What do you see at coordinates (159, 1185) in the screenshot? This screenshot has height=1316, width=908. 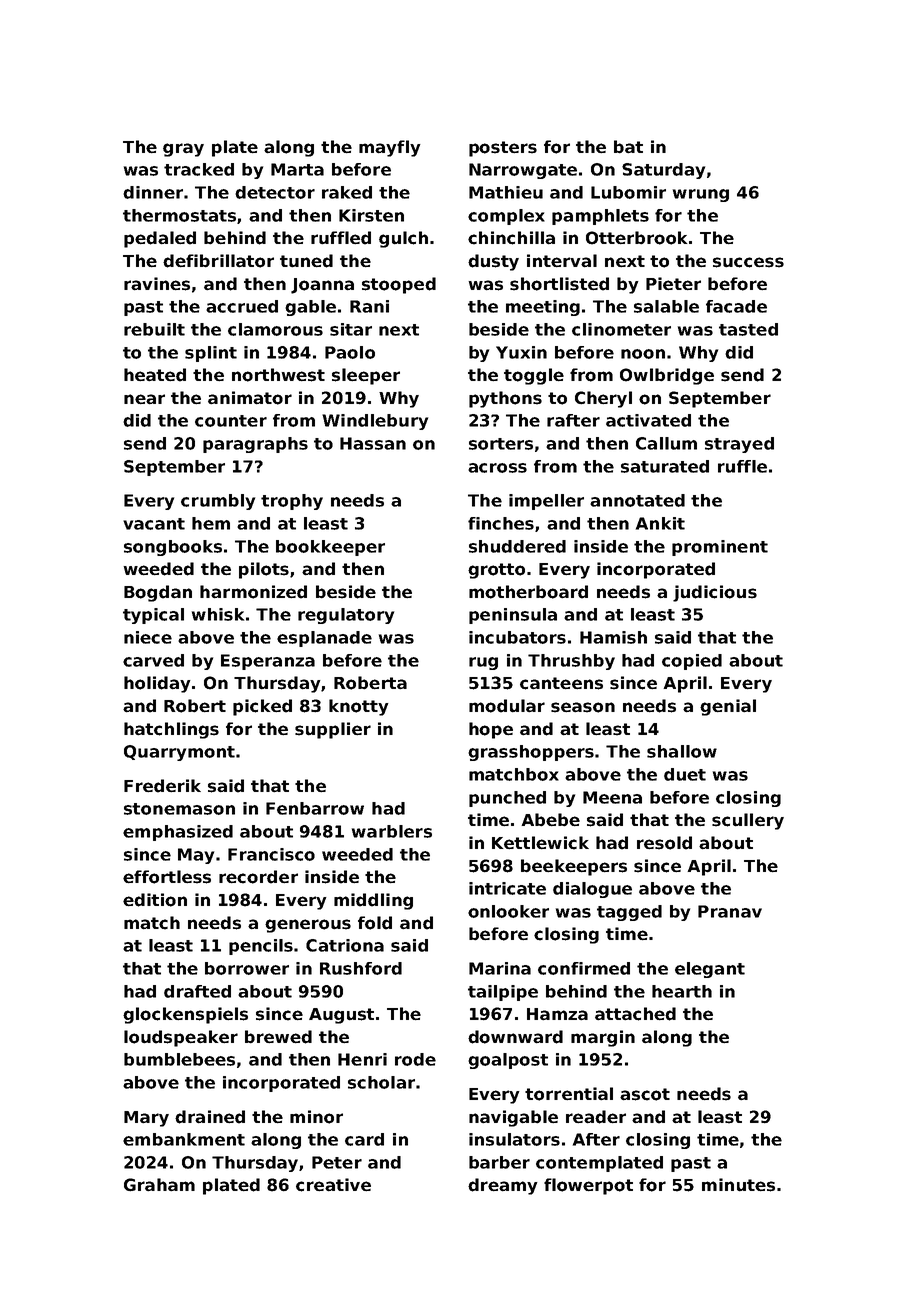 I see `Graham` at bounding box center [159, 1185].
